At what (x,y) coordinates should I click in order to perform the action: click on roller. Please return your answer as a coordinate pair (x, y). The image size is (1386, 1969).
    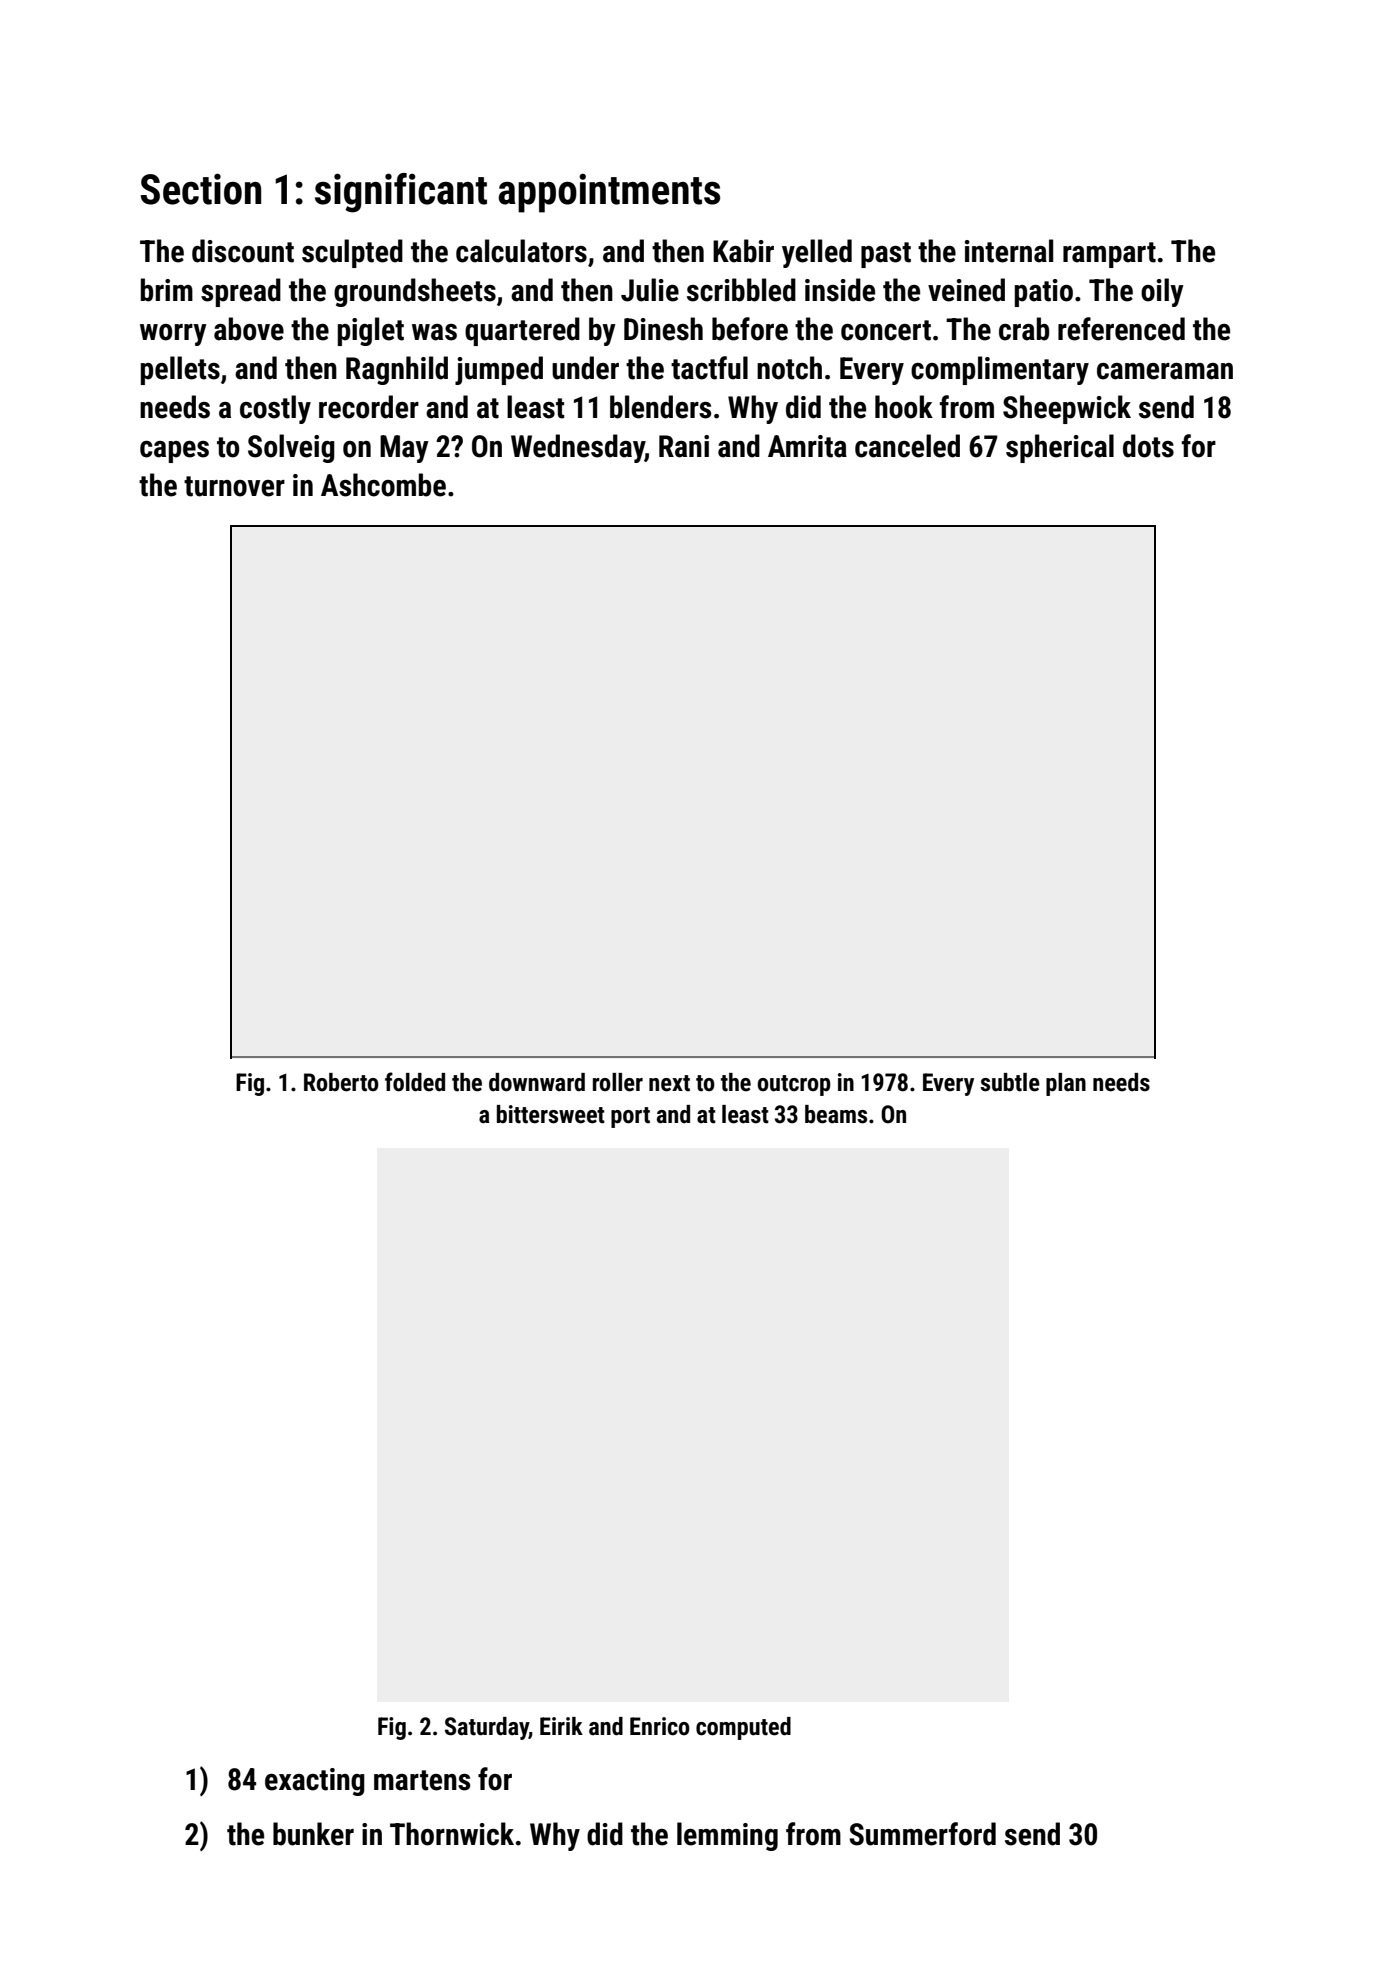
    Looking at the image, I should click on (618, 1082).
